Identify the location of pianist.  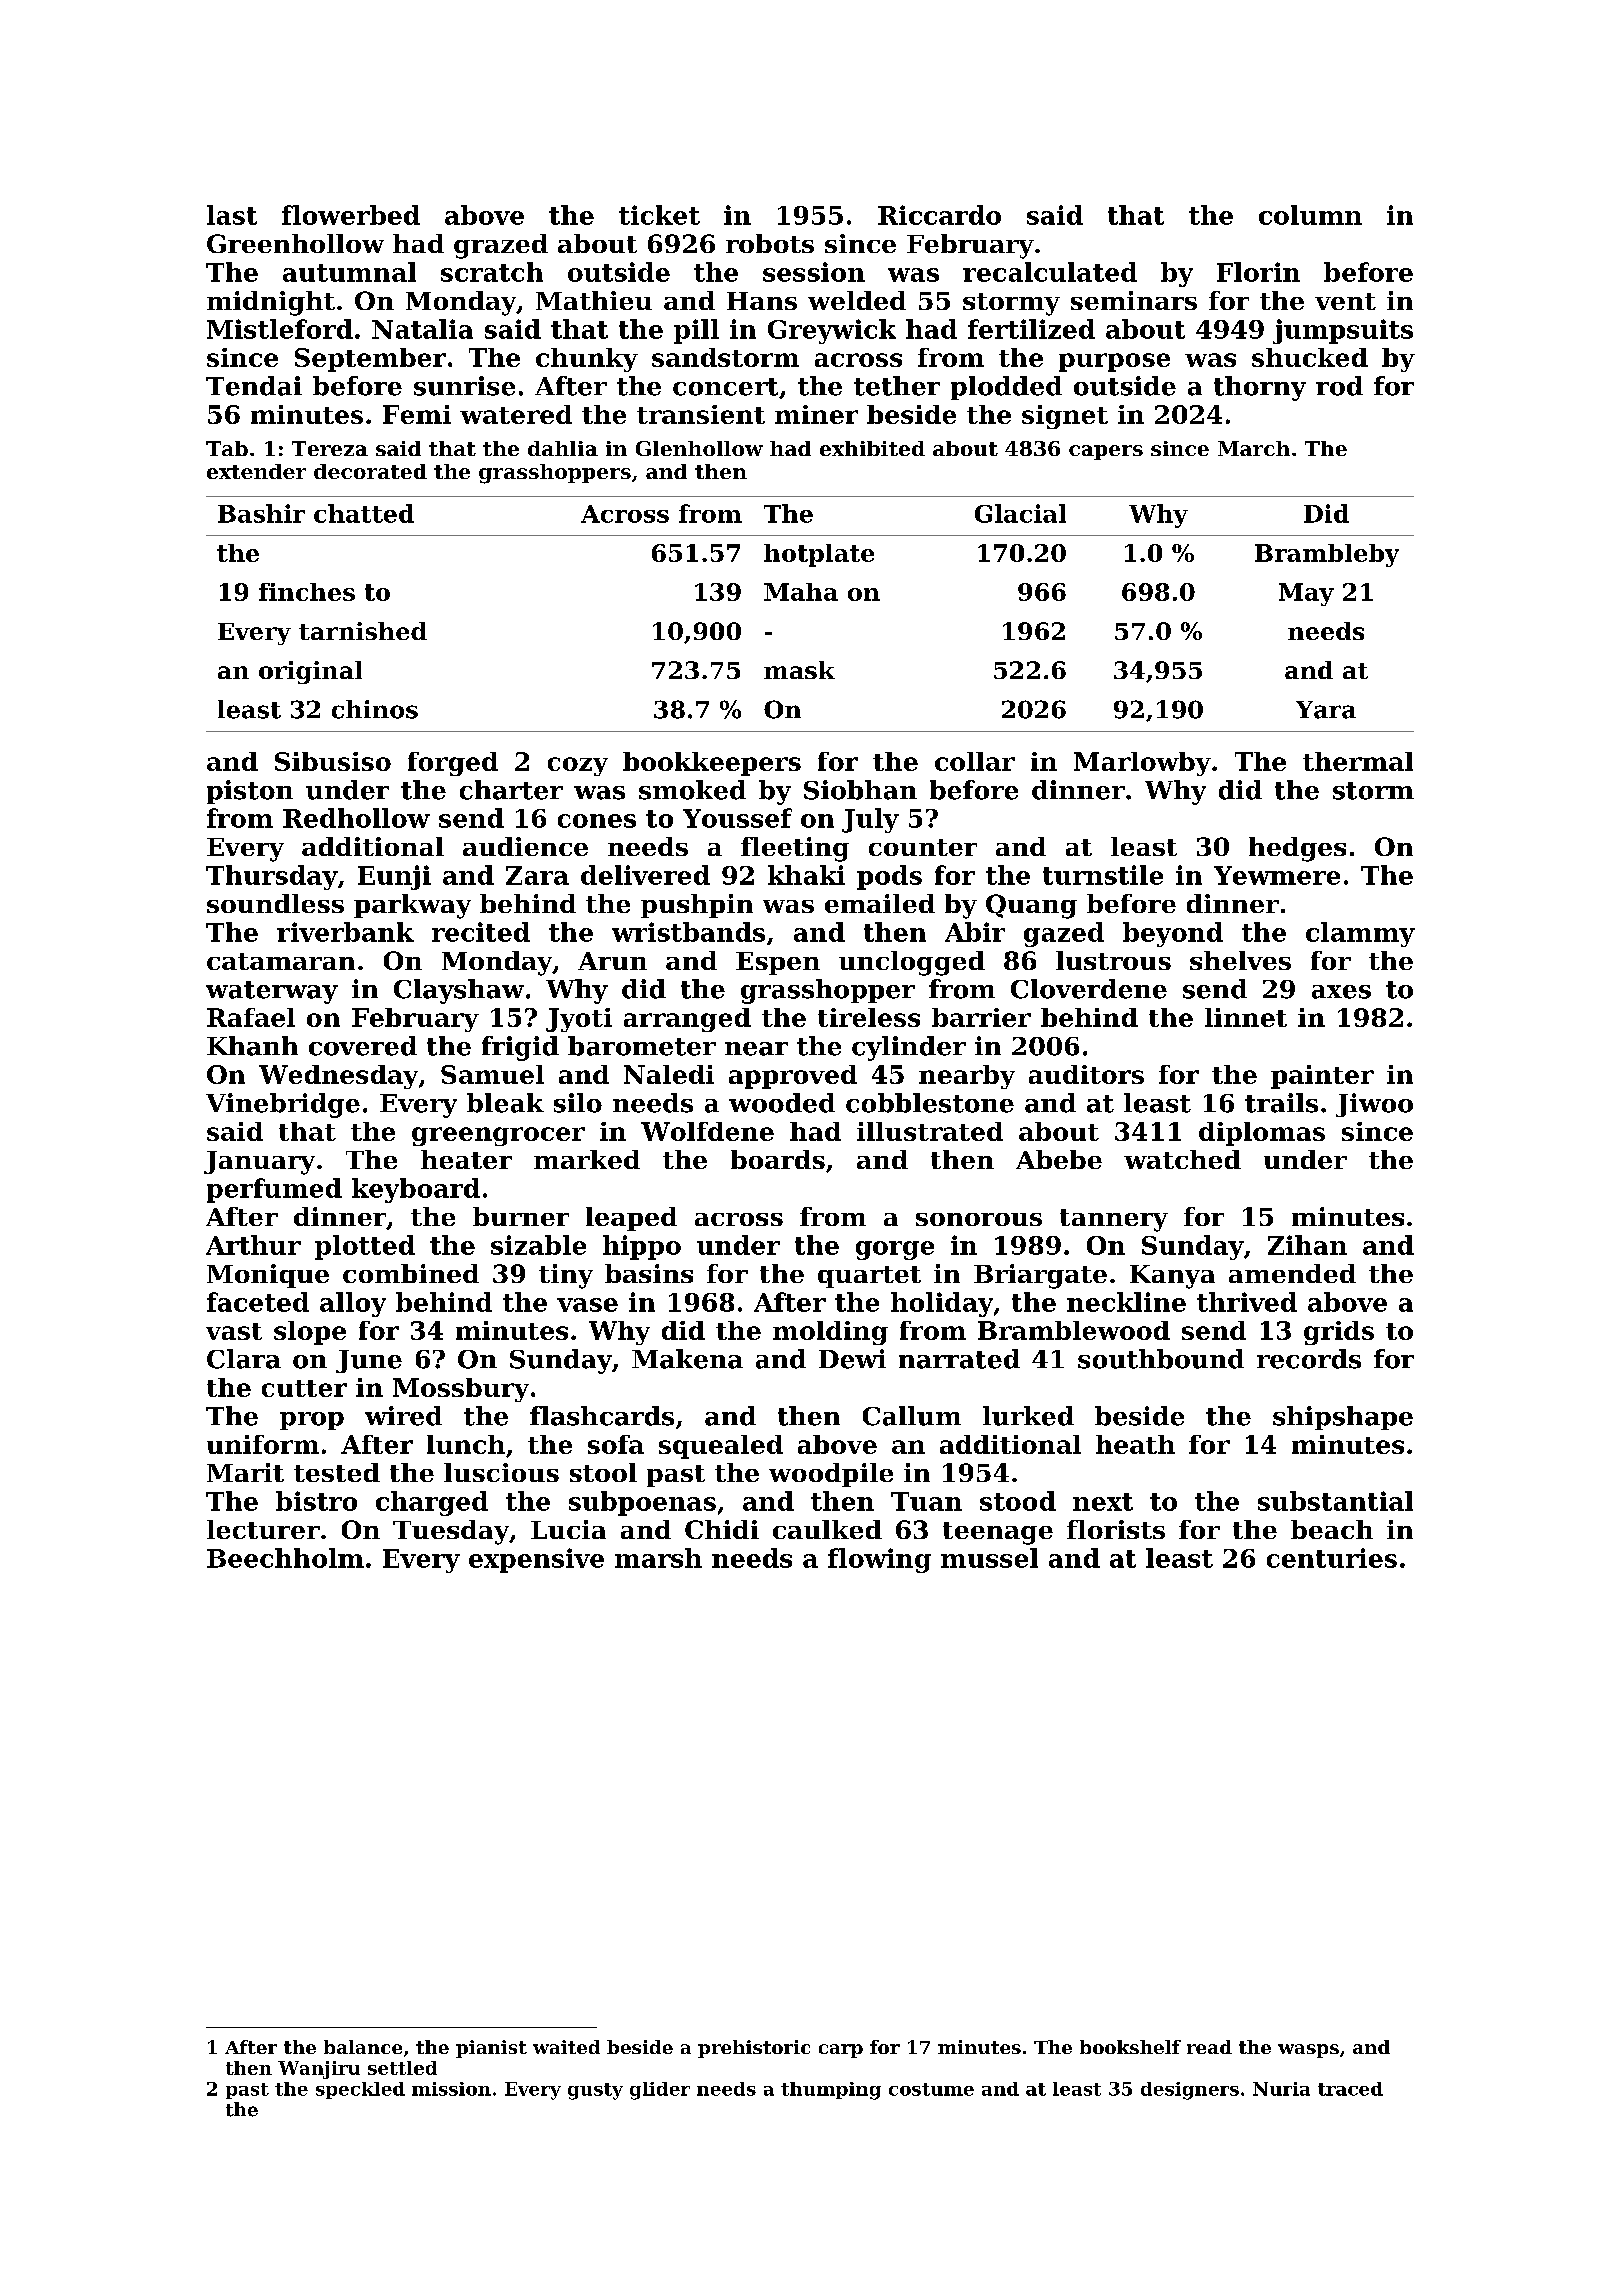
(491, 2049).
